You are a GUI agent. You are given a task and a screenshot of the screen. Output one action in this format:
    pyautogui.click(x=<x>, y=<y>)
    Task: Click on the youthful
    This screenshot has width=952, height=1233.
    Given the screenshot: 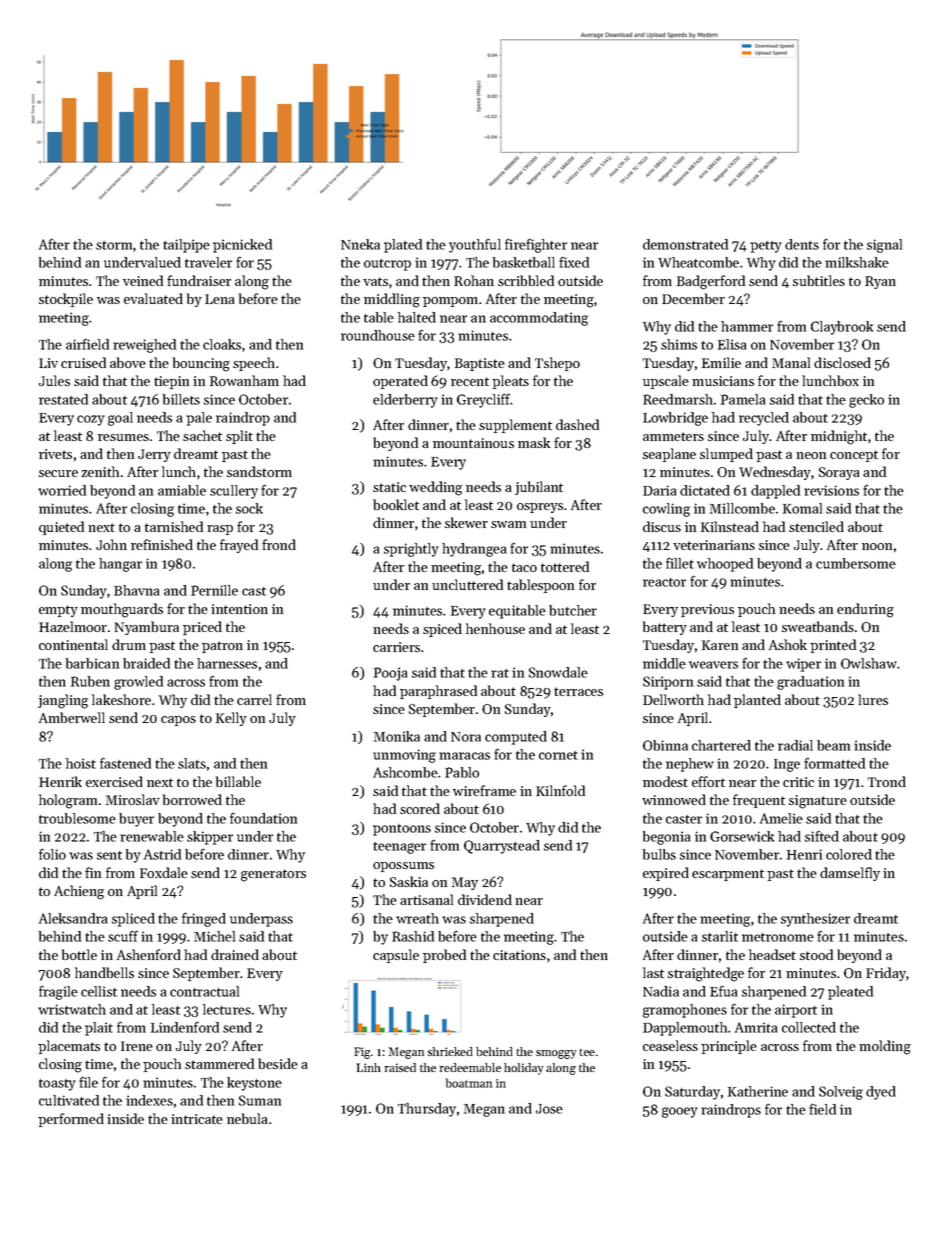 What is the action you would take?
    pyautogui.click(x=475, y=245)
